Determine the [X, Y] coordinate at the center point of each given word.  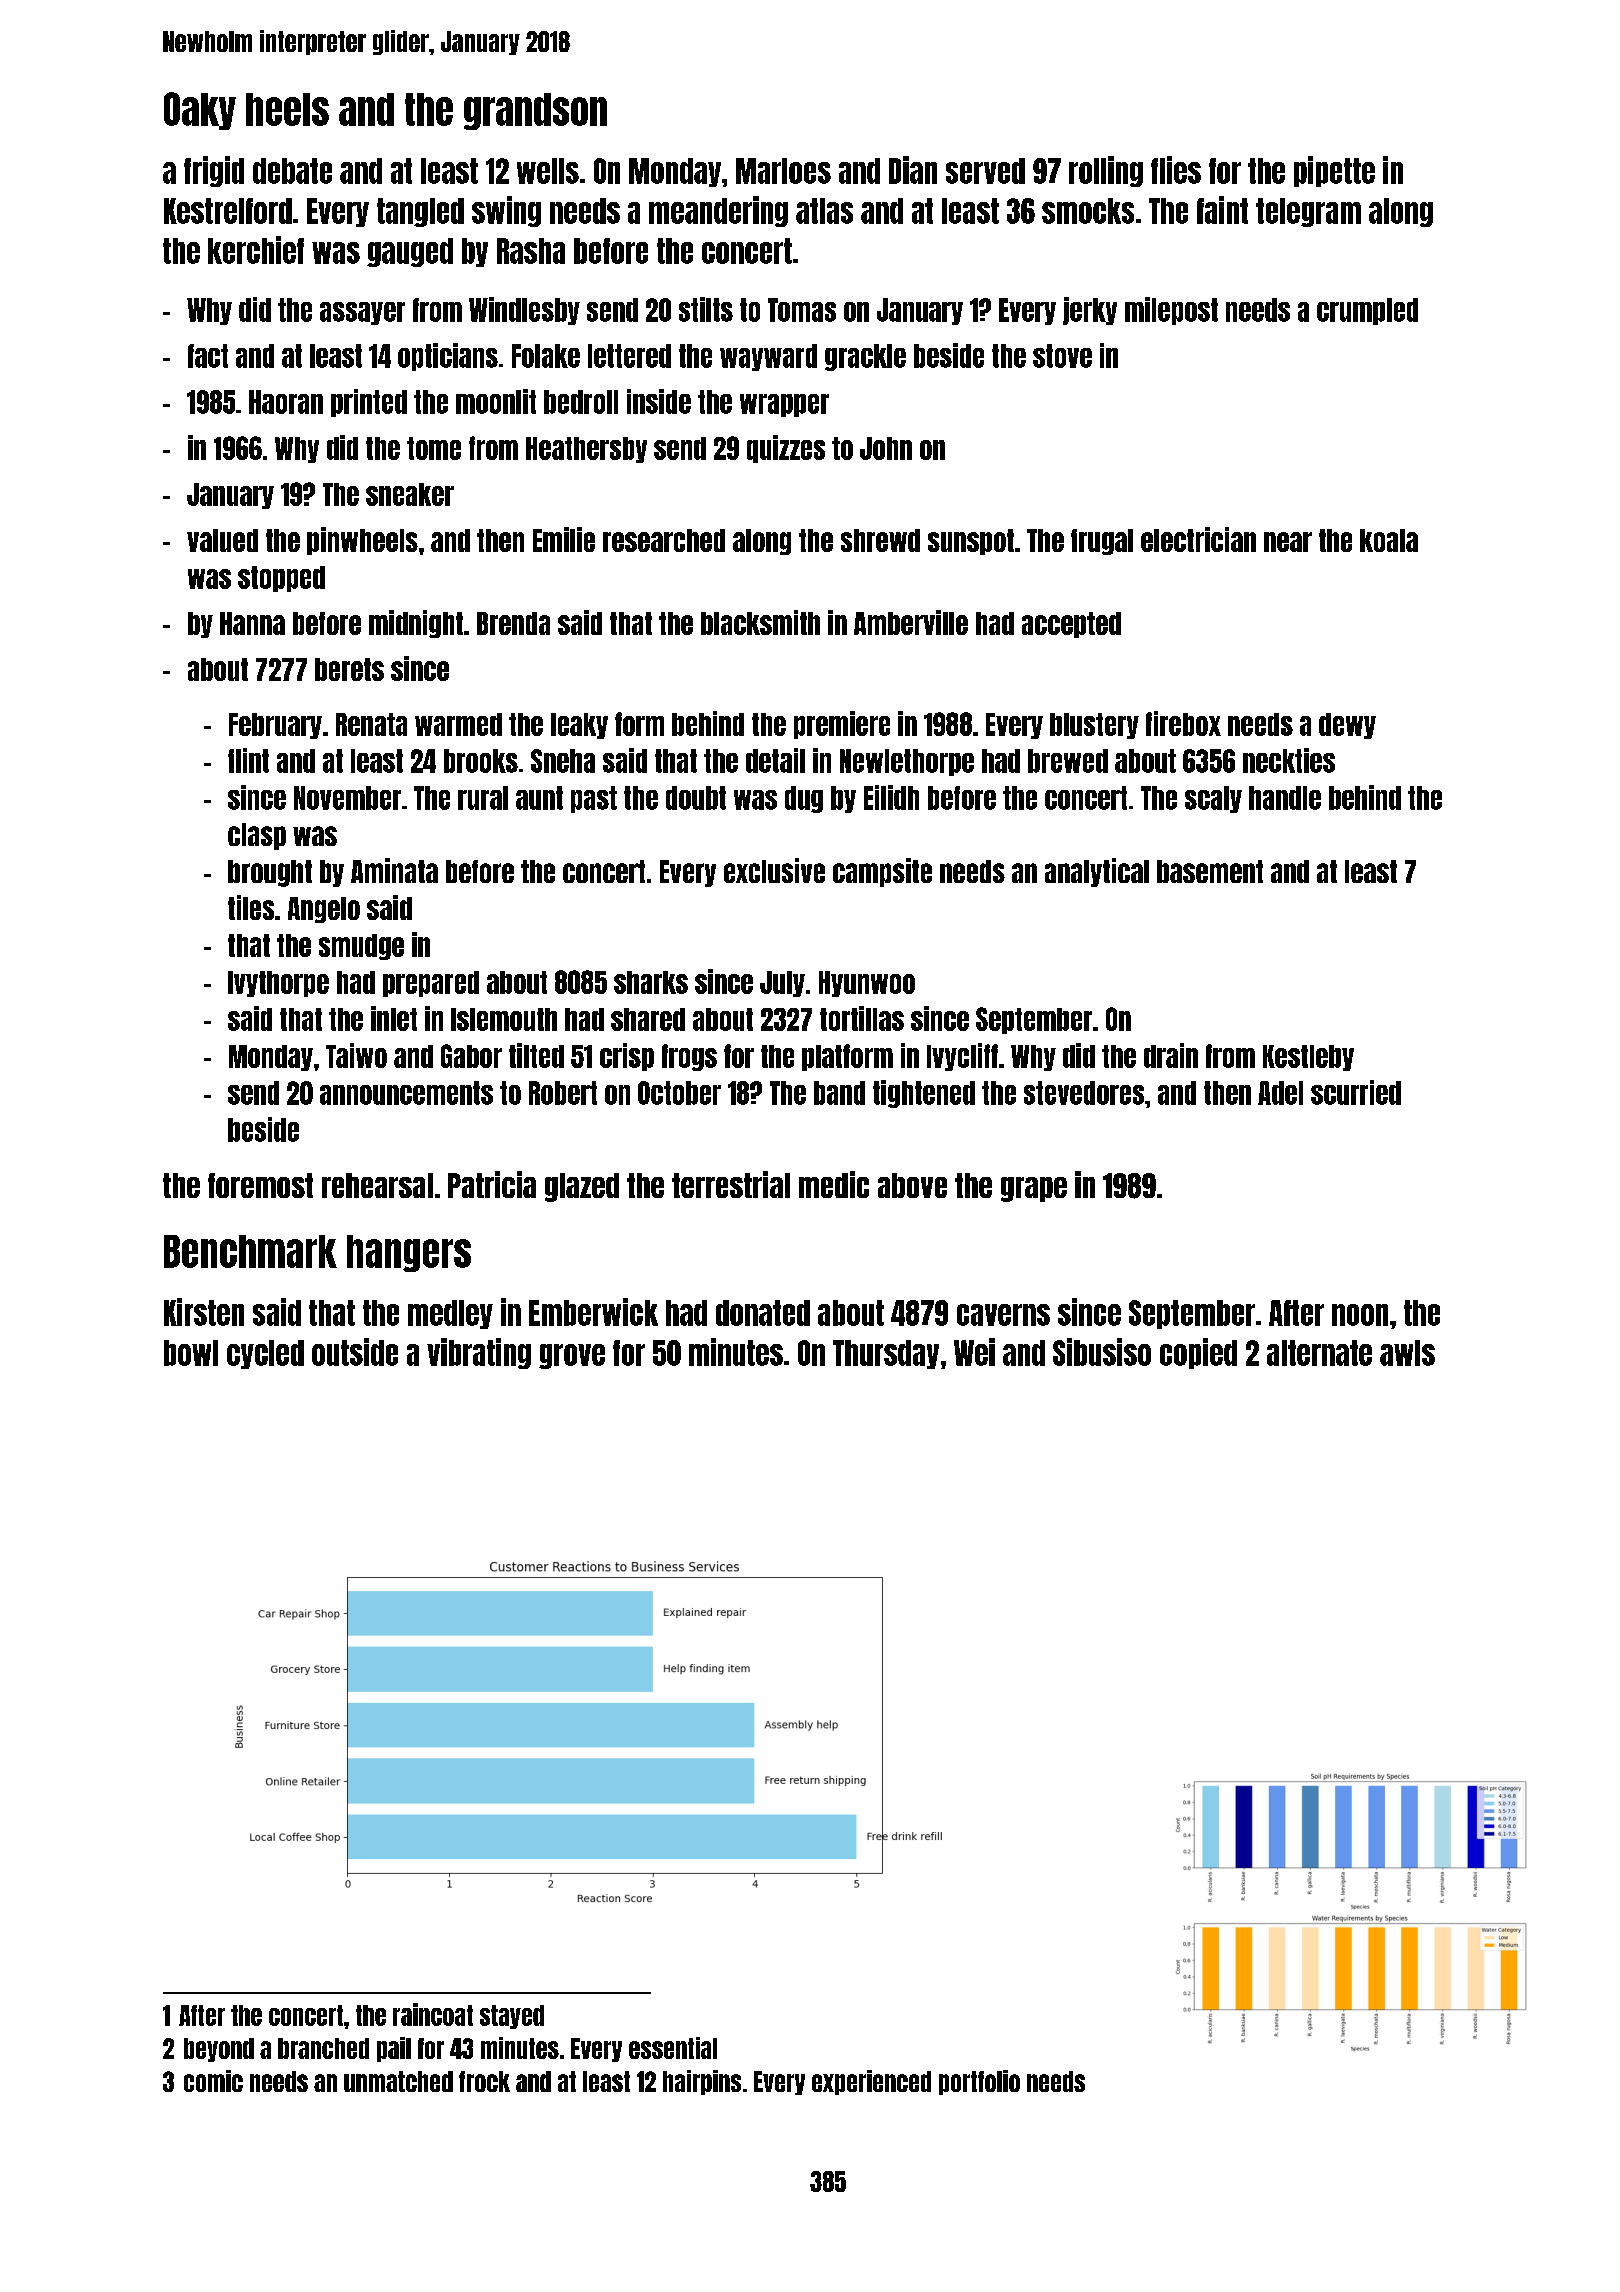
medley [450, 1314]
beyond [219, 2050]
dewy [1347, 726]
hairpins [702, 2082]
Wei [974, 1352]
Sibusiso [1102, 1352]
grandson [535, 111]
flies [1176, 170]
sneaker [410, 494]
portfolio [979, 2082]
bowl [191, 1353]
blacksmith [760, 622]
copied [1198, 1353]
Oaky [200, 111]
